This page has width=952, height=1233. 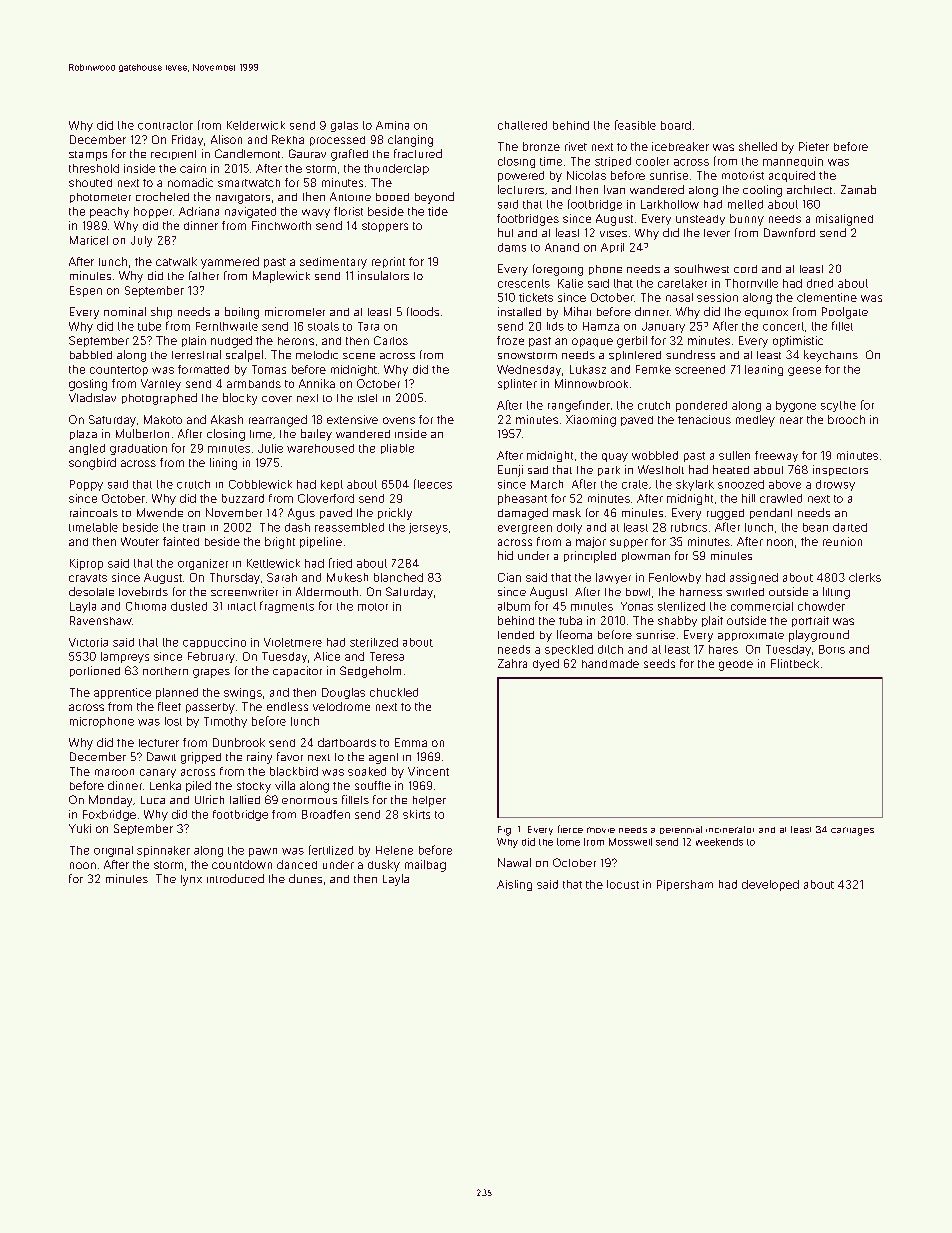 What do you see at coordinates (736, 665) in the page?
I see `geode` at bounding box center [736, 665].
